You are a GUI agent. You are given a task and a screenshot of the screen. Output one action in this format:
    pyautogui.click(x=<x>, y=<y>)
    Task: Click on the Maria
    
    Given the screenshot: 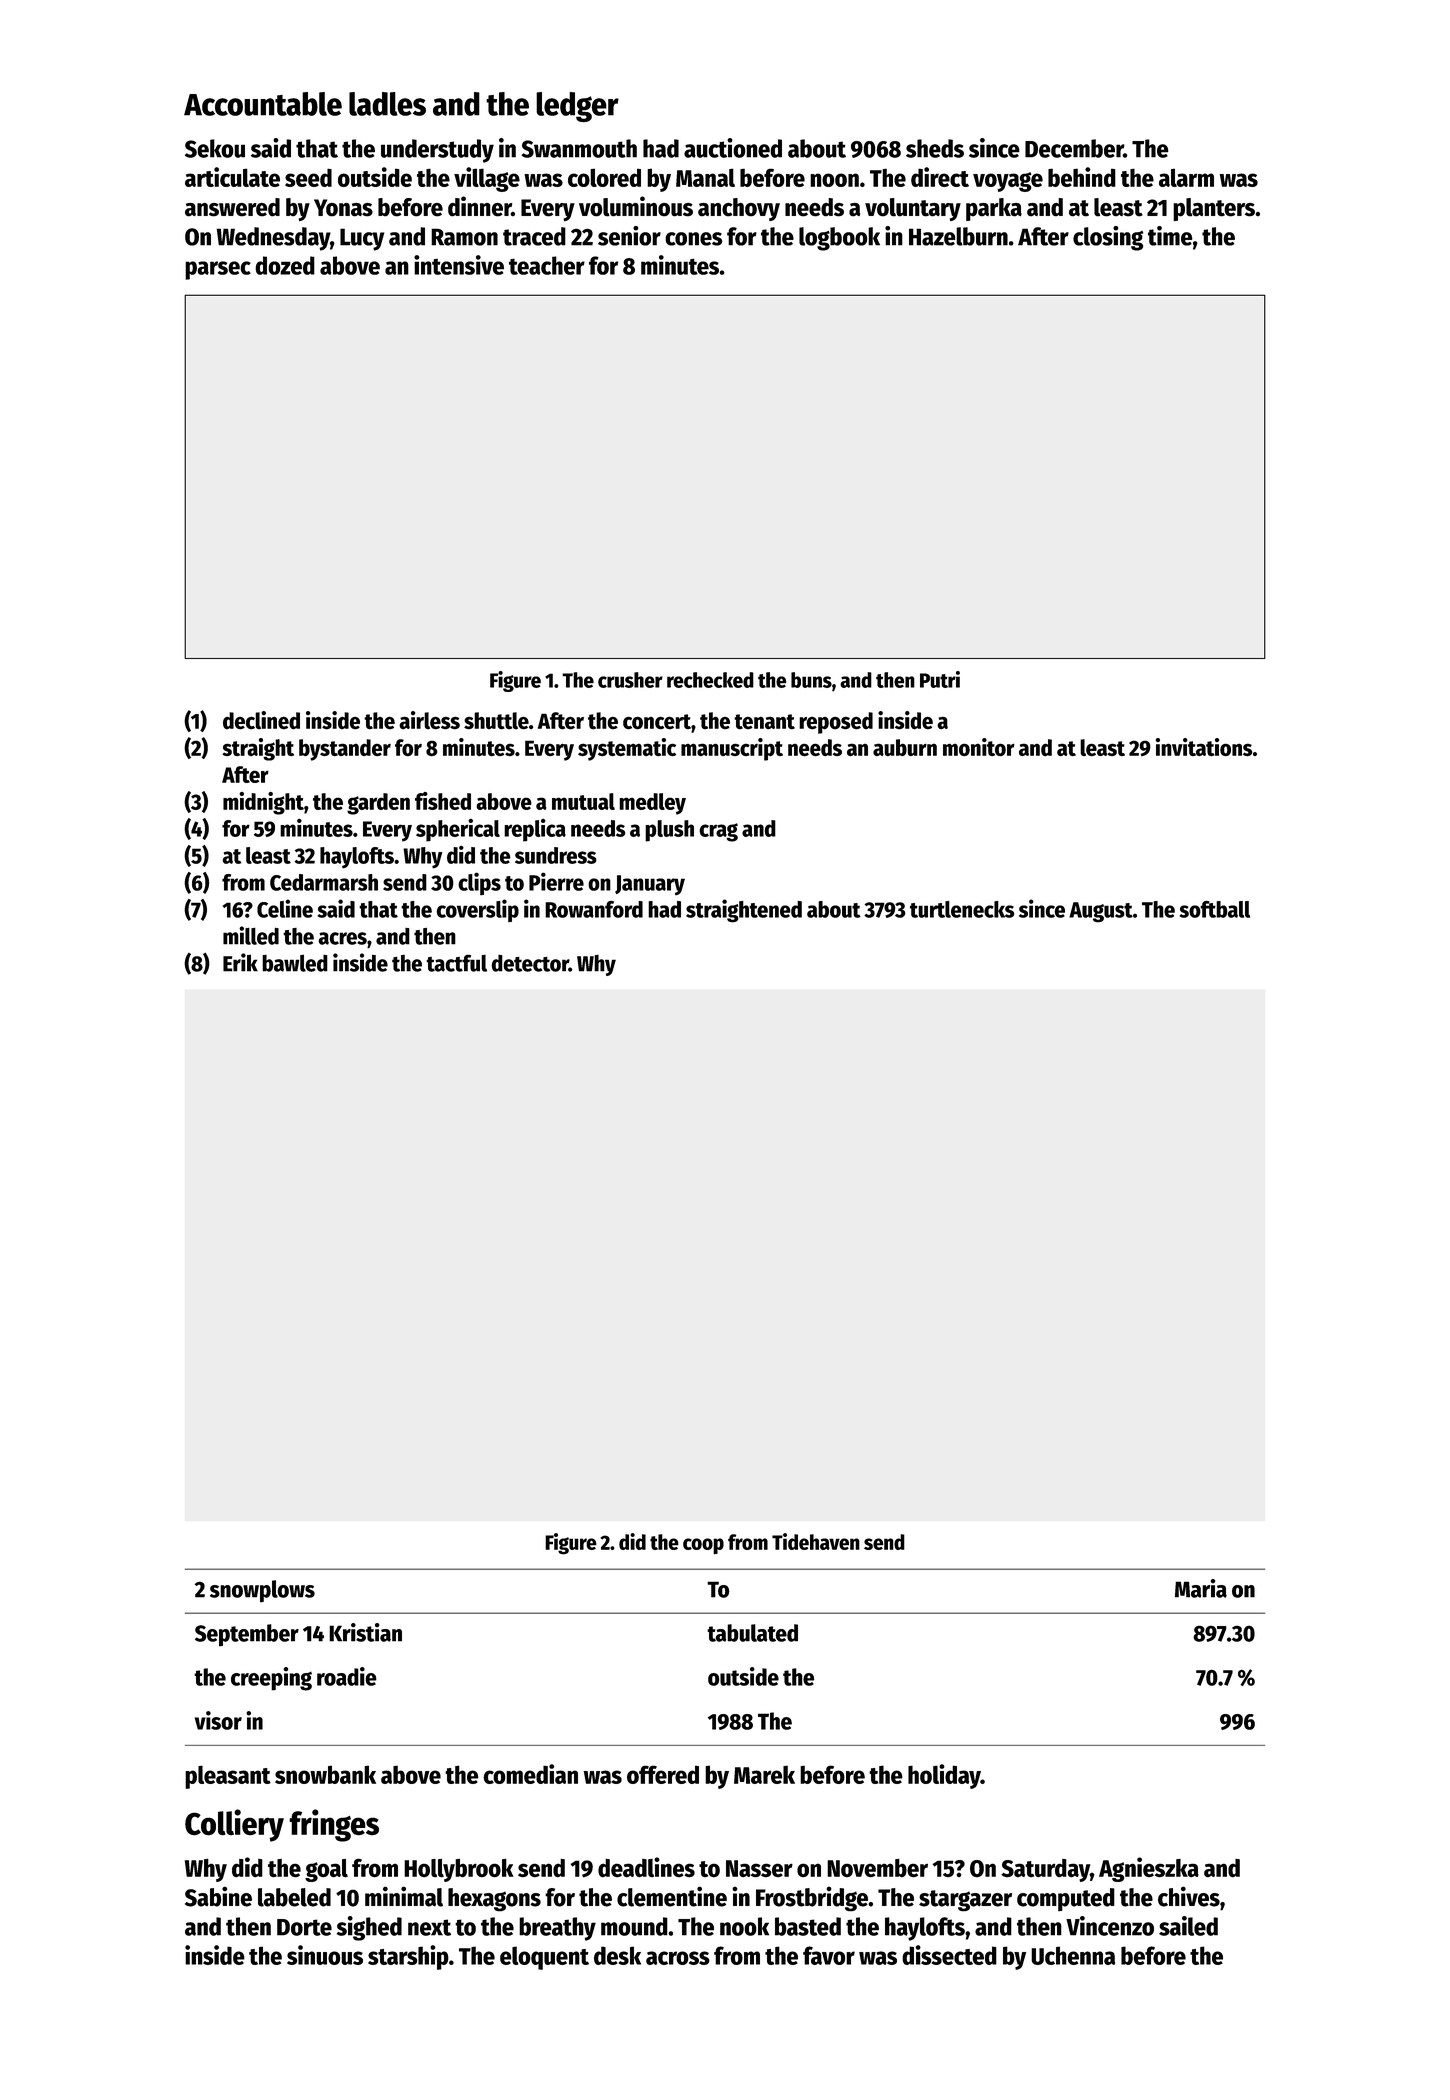 What is the action you would take?
    pyautogui.click(x=1201, y=1588)
